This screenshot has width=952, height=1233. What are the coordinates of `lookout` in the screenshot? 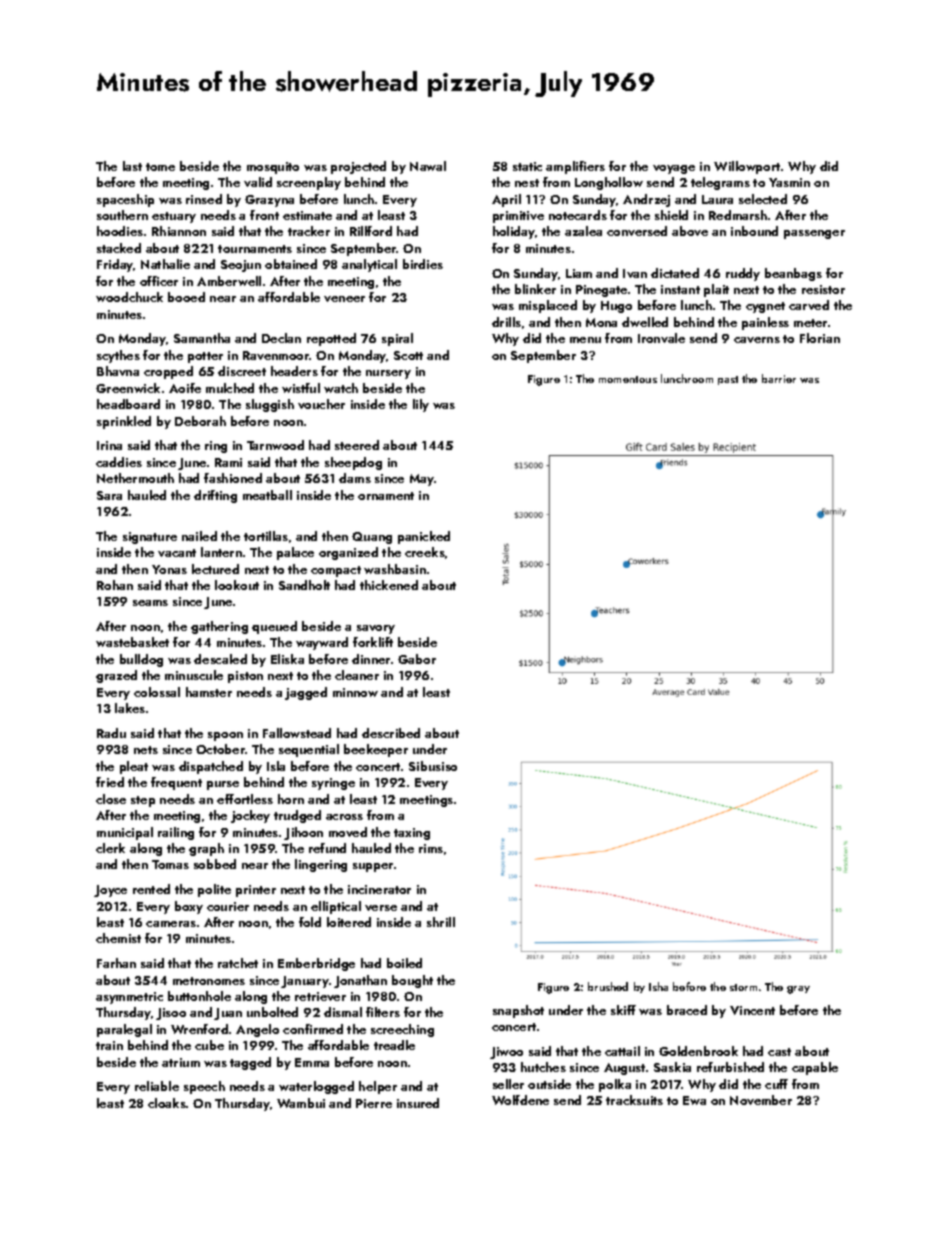 It's located at (237, 585).
